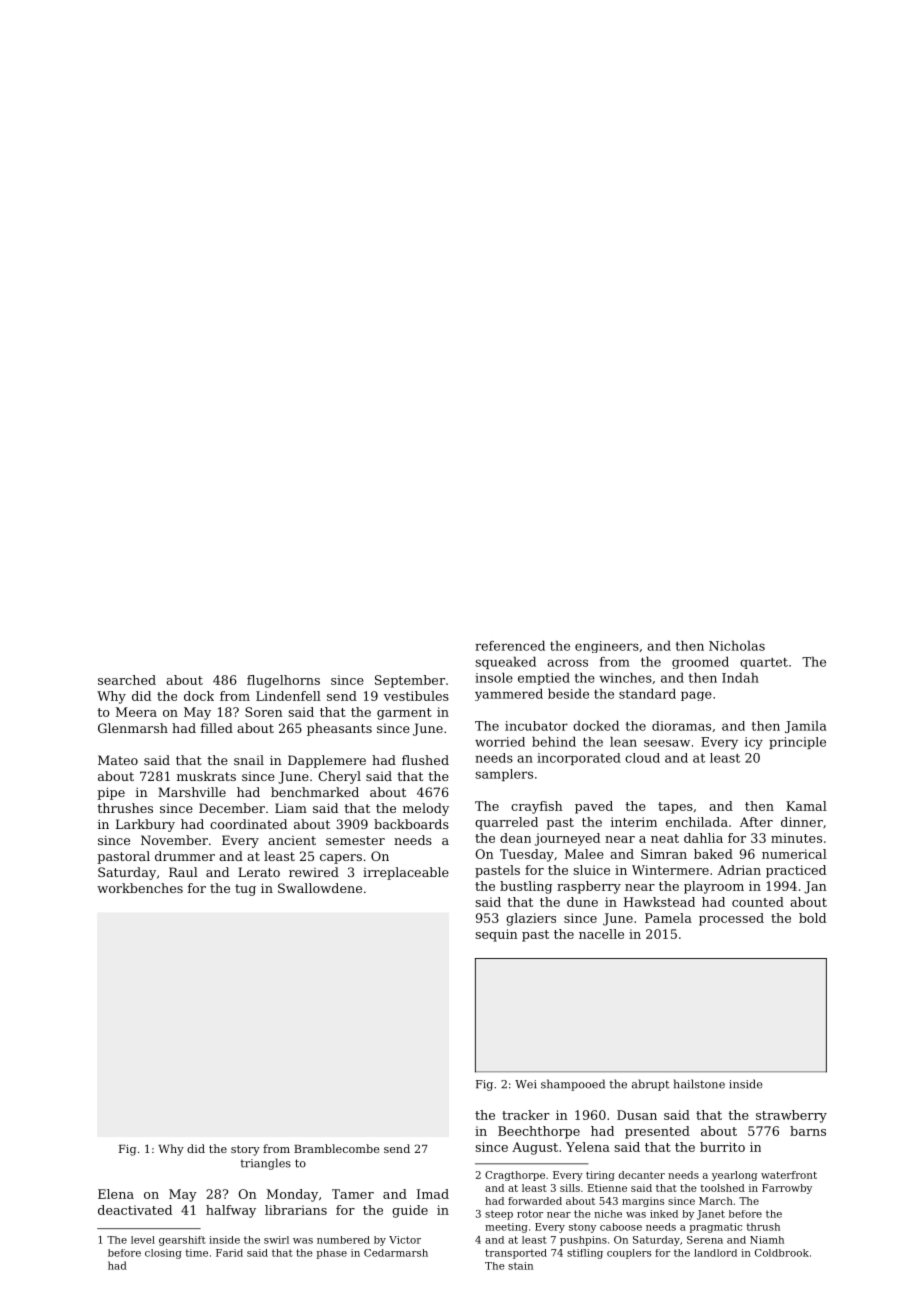 Image resolution: width=924 pixels, height=1308 pixels. What do you see at coordinates (601, 934) in the screenshot?
I see `nacelle` at bounding box center [601, 934].
